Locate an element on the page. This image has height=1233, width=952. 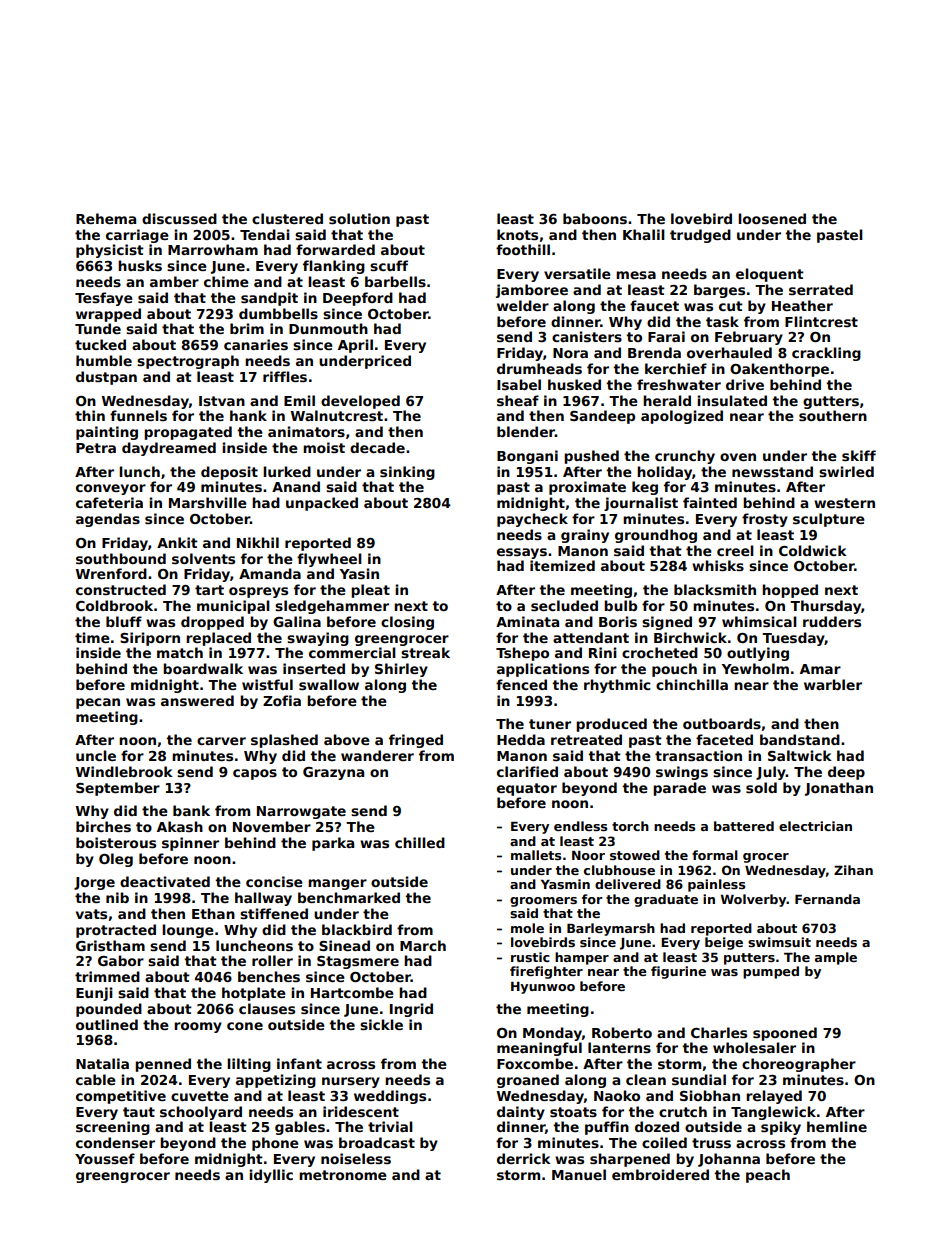
freshwater is located at coordinates (679, 384).
